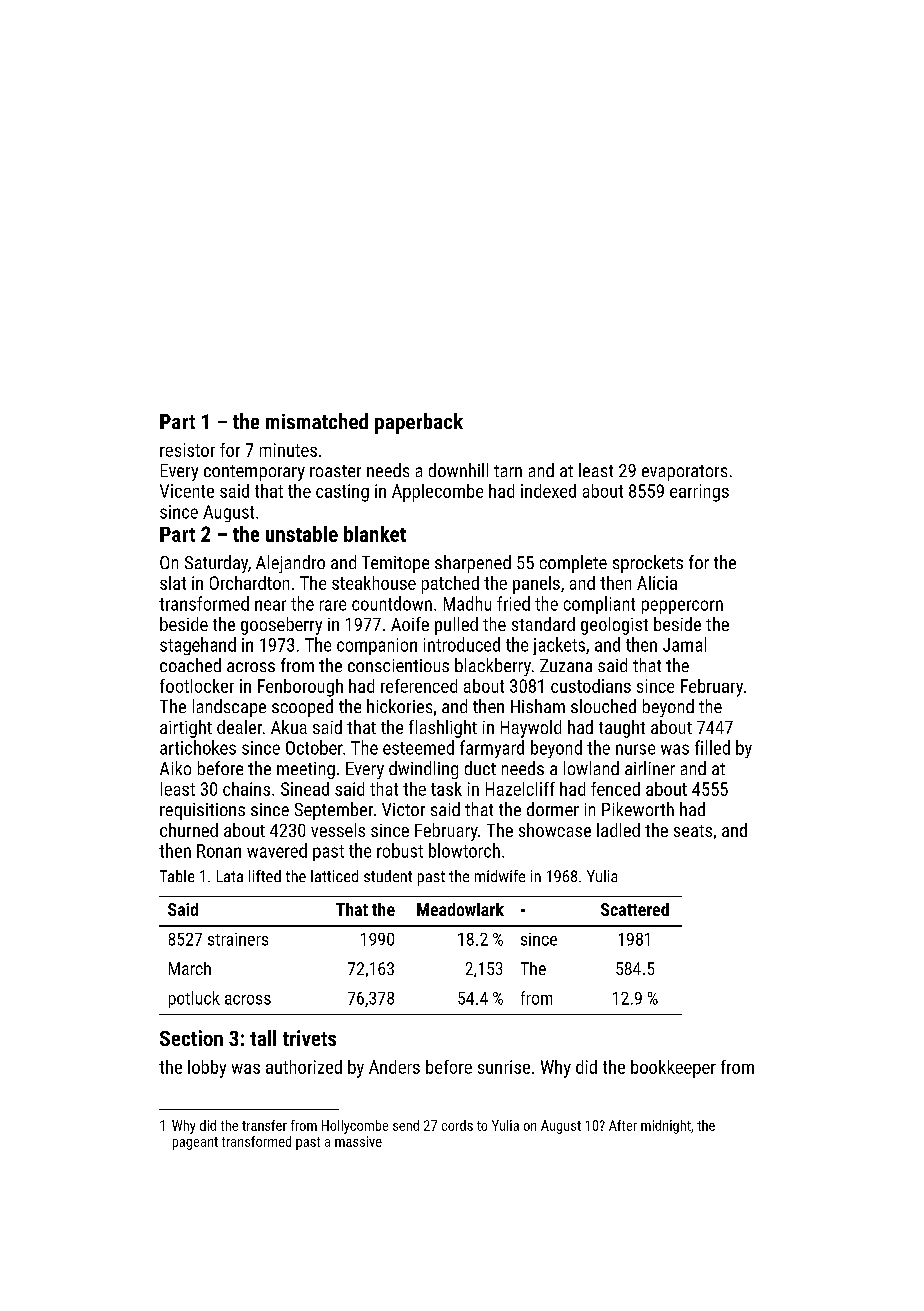  What do you see at coordinates (492, 749) in the screenshot?
I see `farmyard` at bounding box center [492, 749].
